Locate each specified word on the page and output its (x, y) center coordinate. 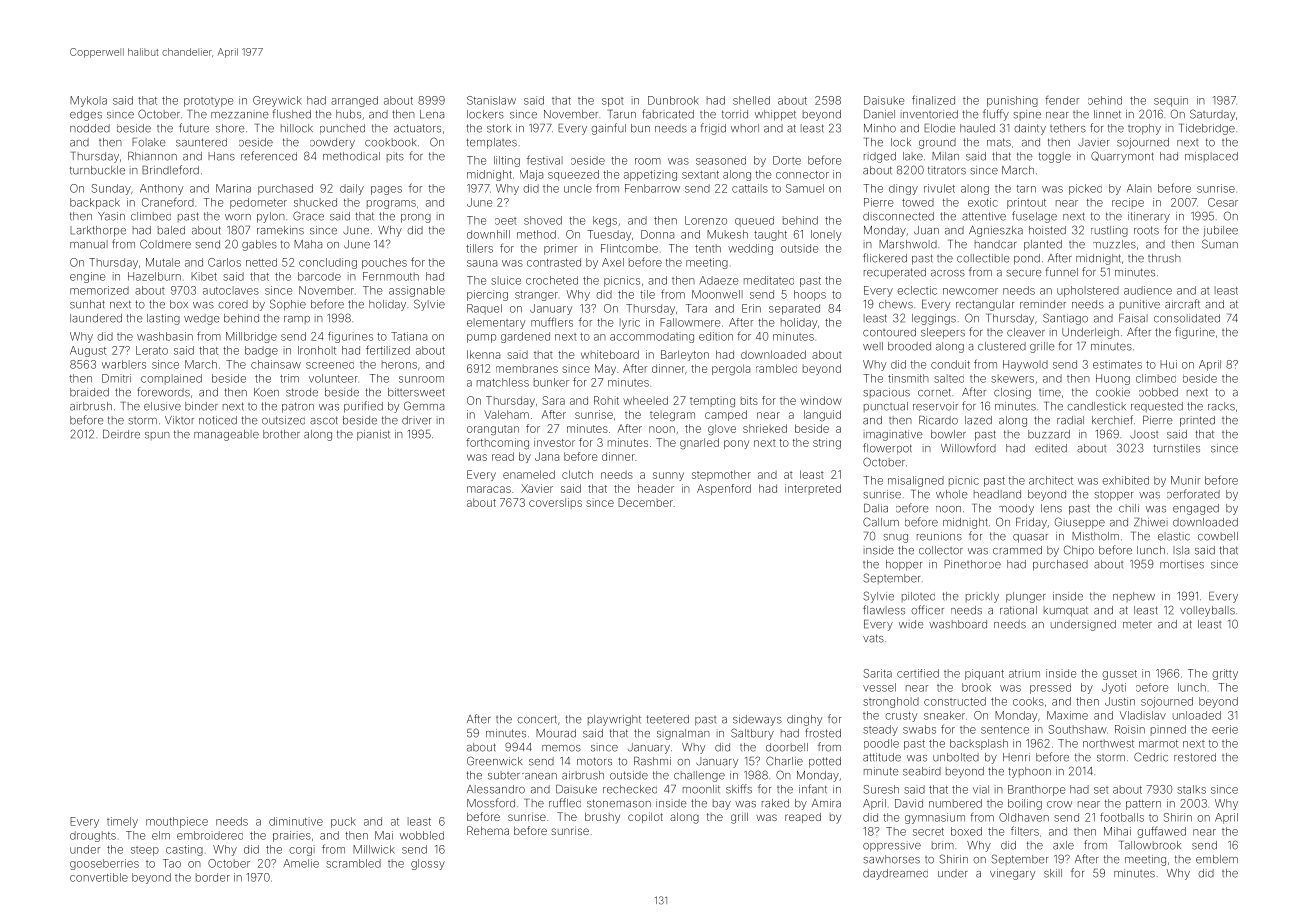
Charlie (784, 761)
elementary (496, 323)
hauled (977, 128)
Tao (172, 863)
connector (802, 175)
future (194, 128)
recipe (1128, 203)
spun (157, 436)
